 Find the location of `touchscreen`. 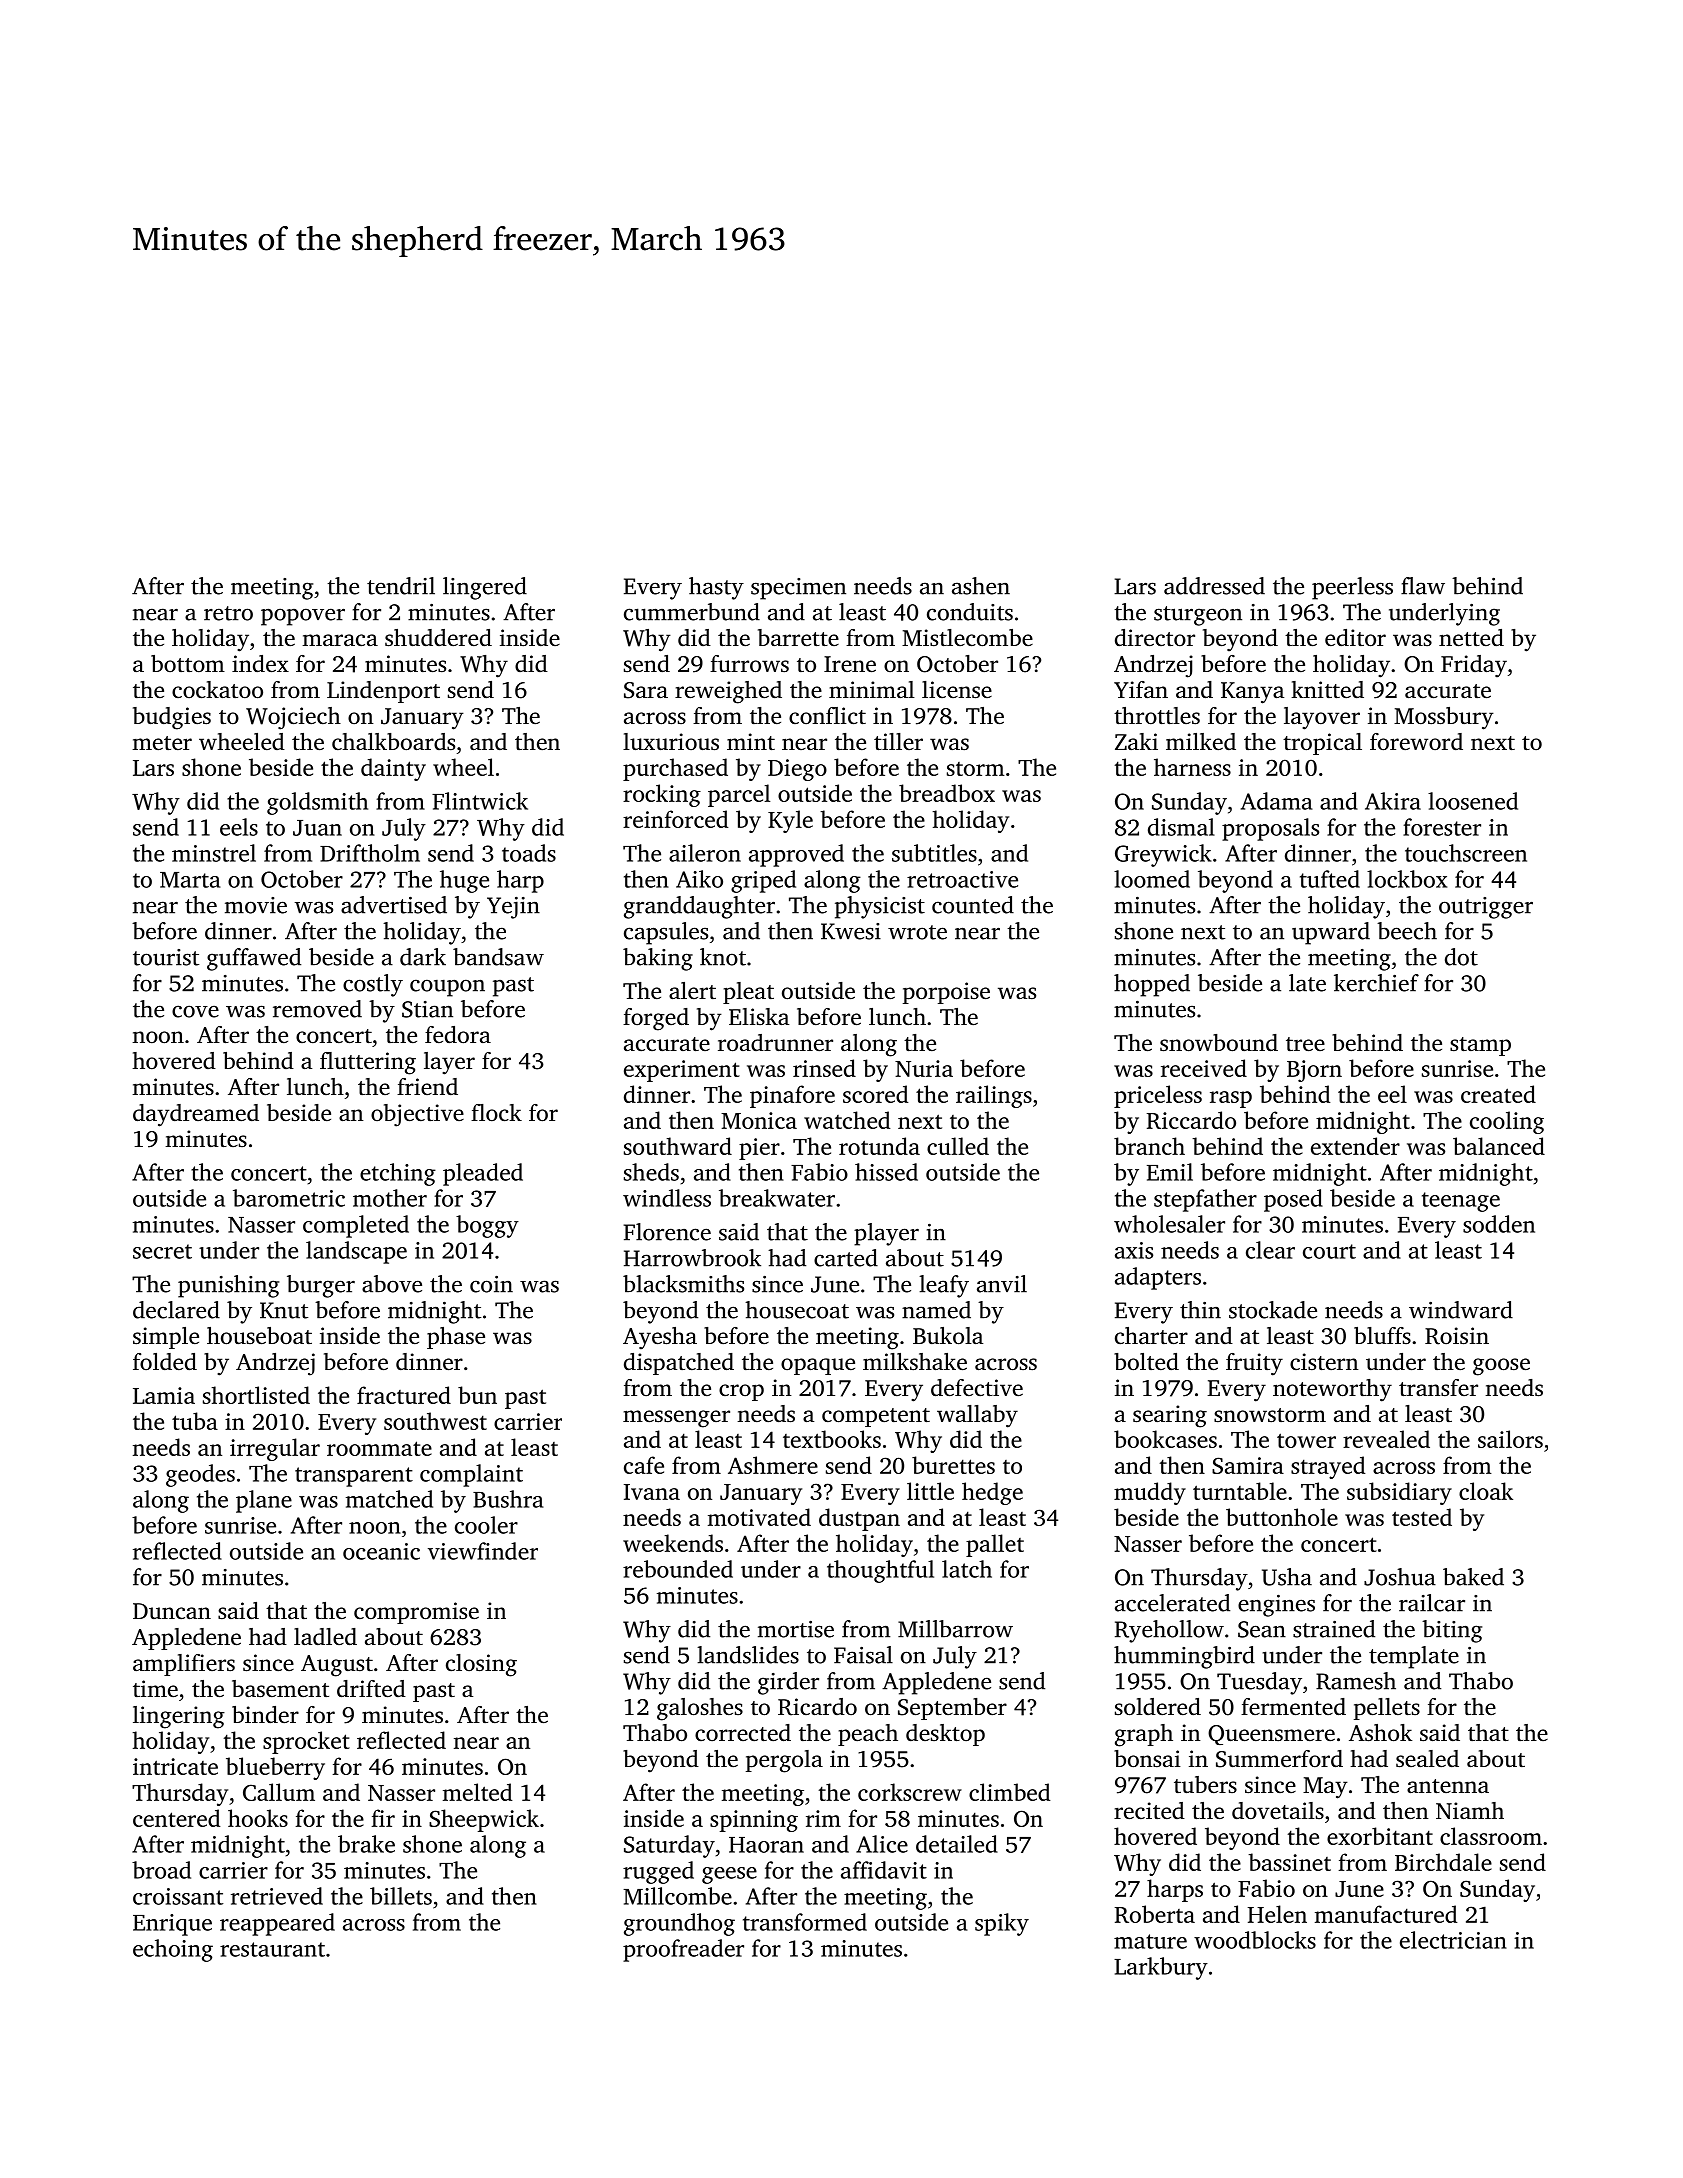

touchscreen is located at coordinates (1466, 853).
